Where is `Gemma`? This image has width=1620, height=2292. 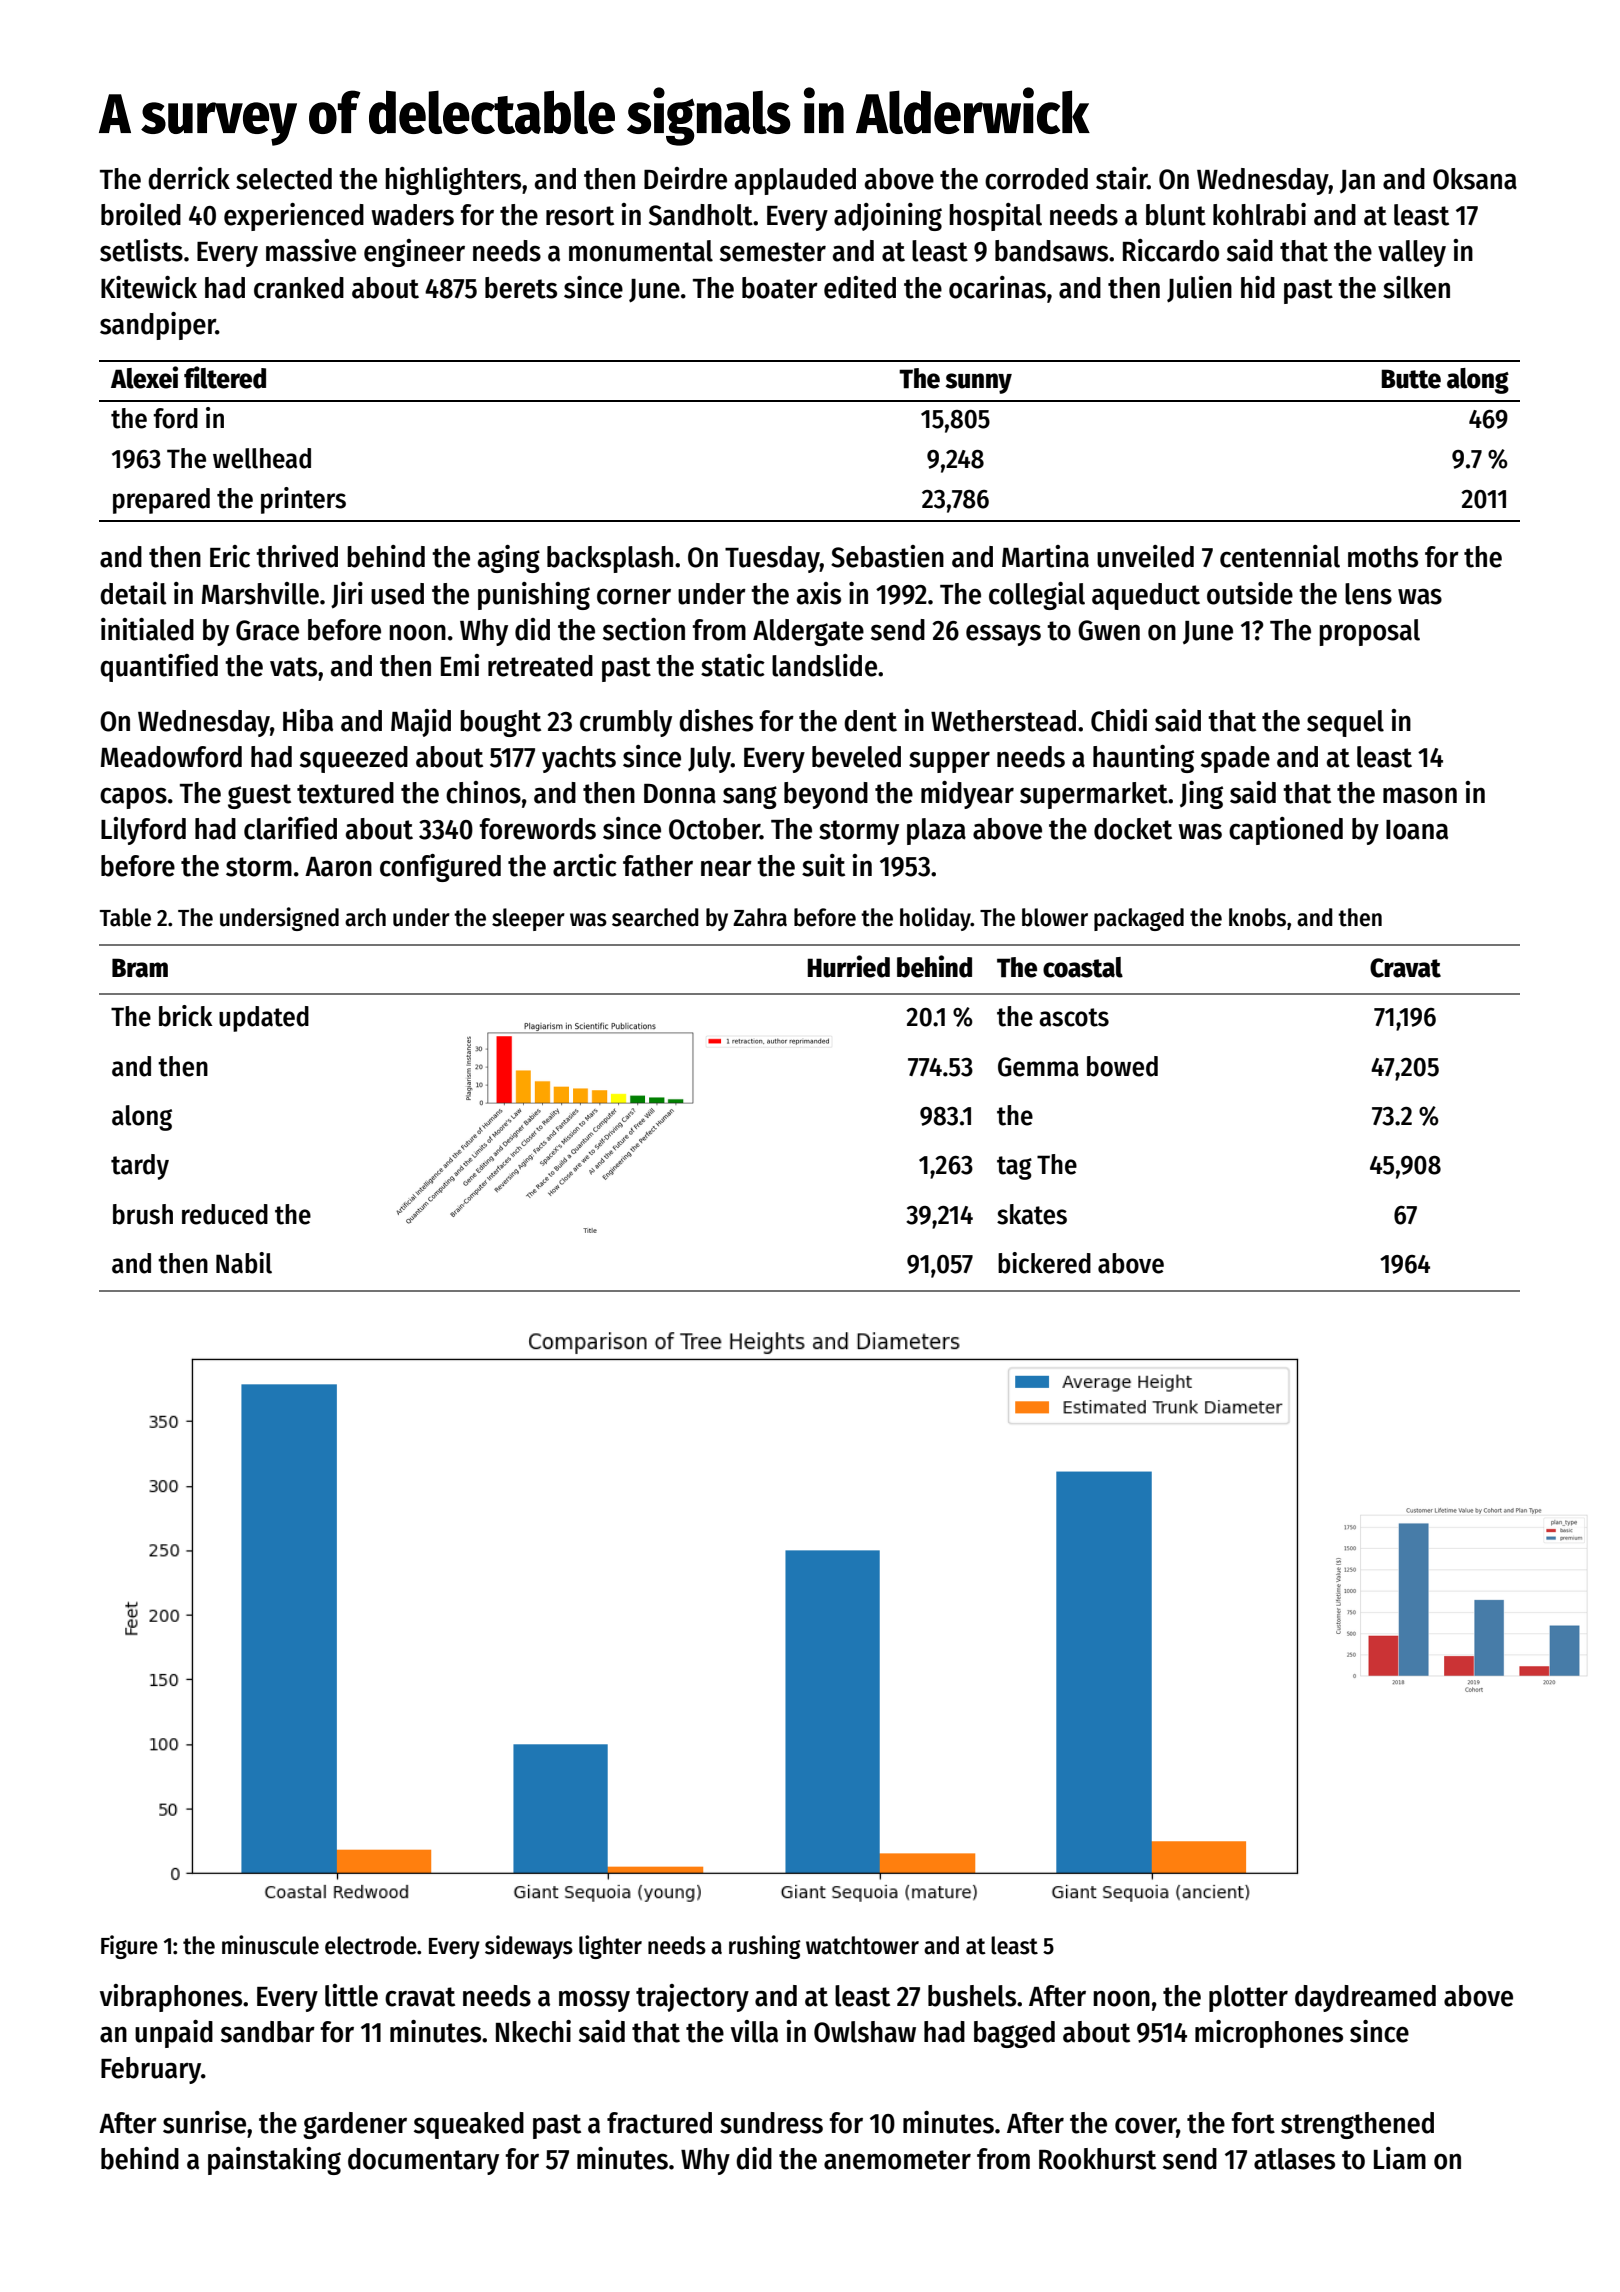
Gemma is located at coordinates (1038, 1067).
